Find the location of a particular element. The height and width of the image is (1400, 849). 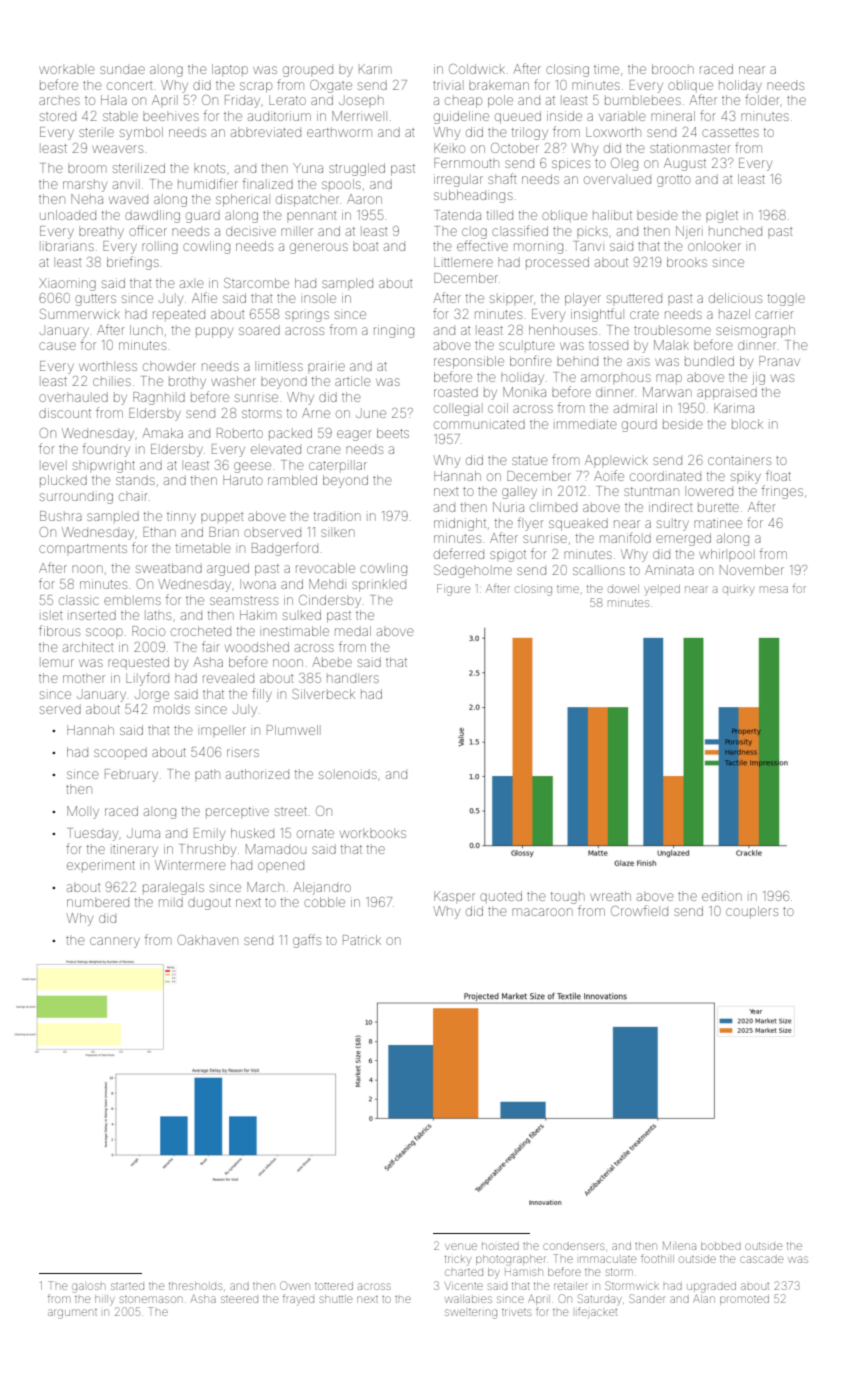

trivets is located at coordinates (516, 1312).
